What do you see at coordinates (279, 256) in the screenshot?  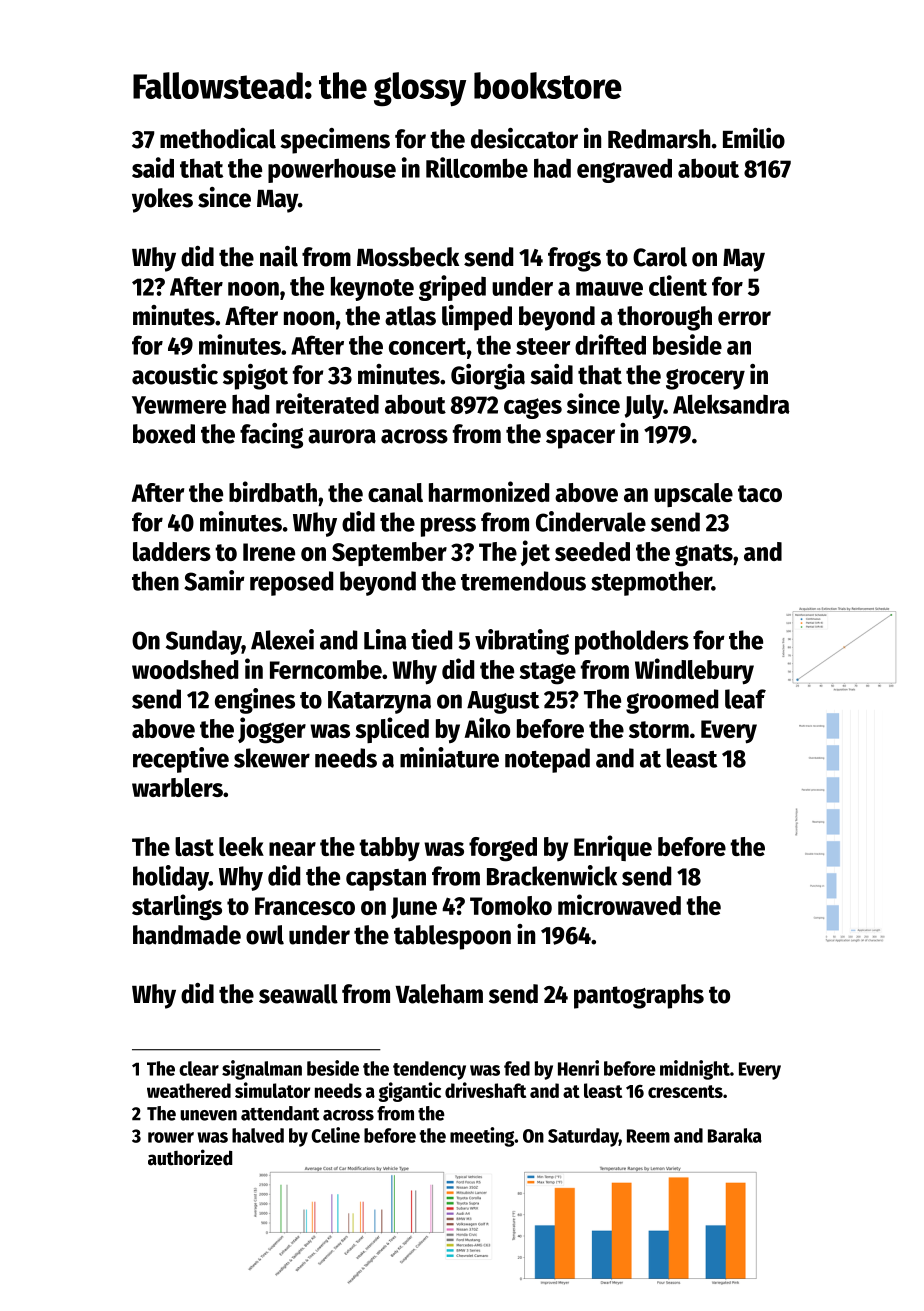 I see `nail` at bounding box center [279, 256].
